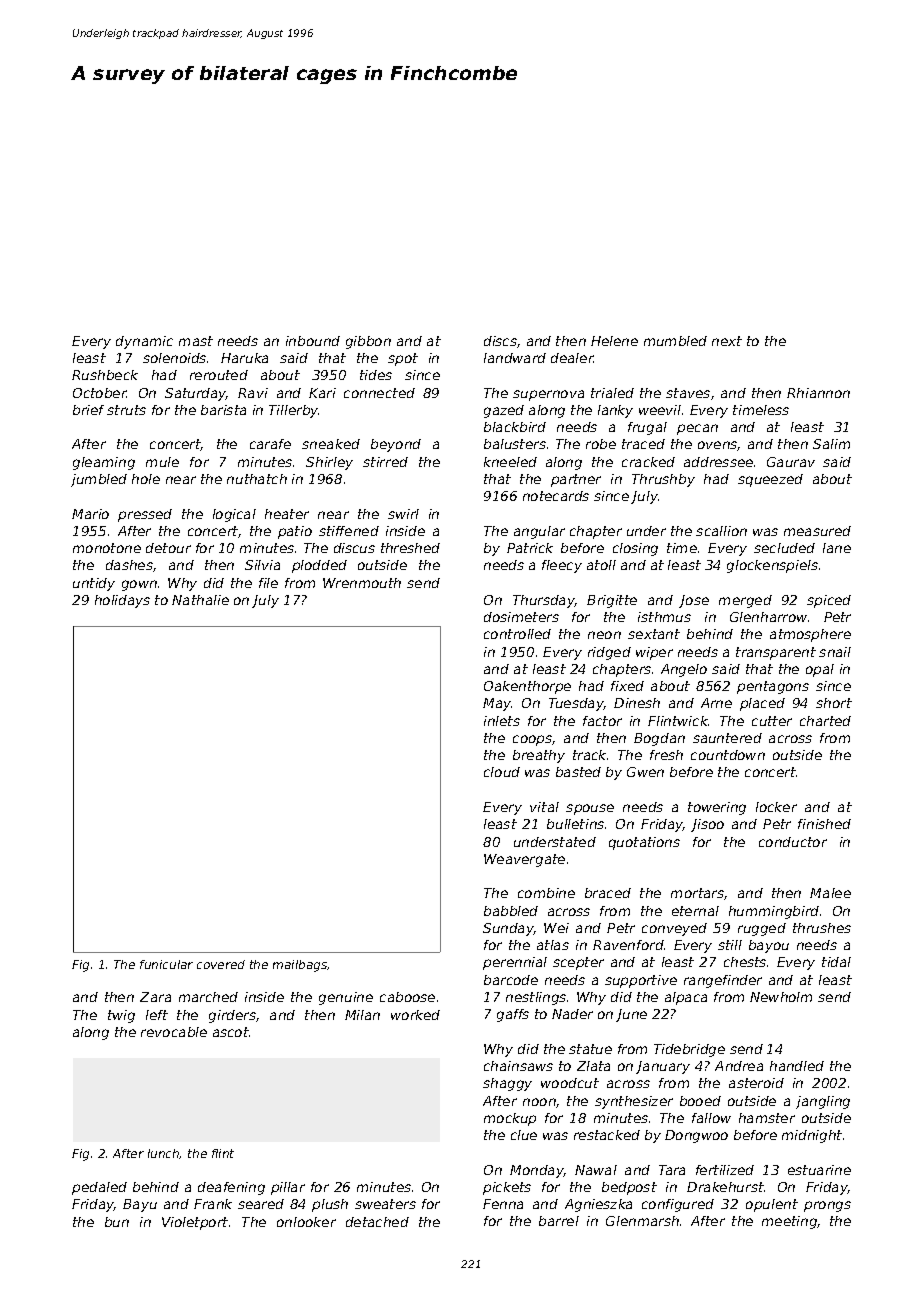  I want to click on Tara, so click(672, 1170).
